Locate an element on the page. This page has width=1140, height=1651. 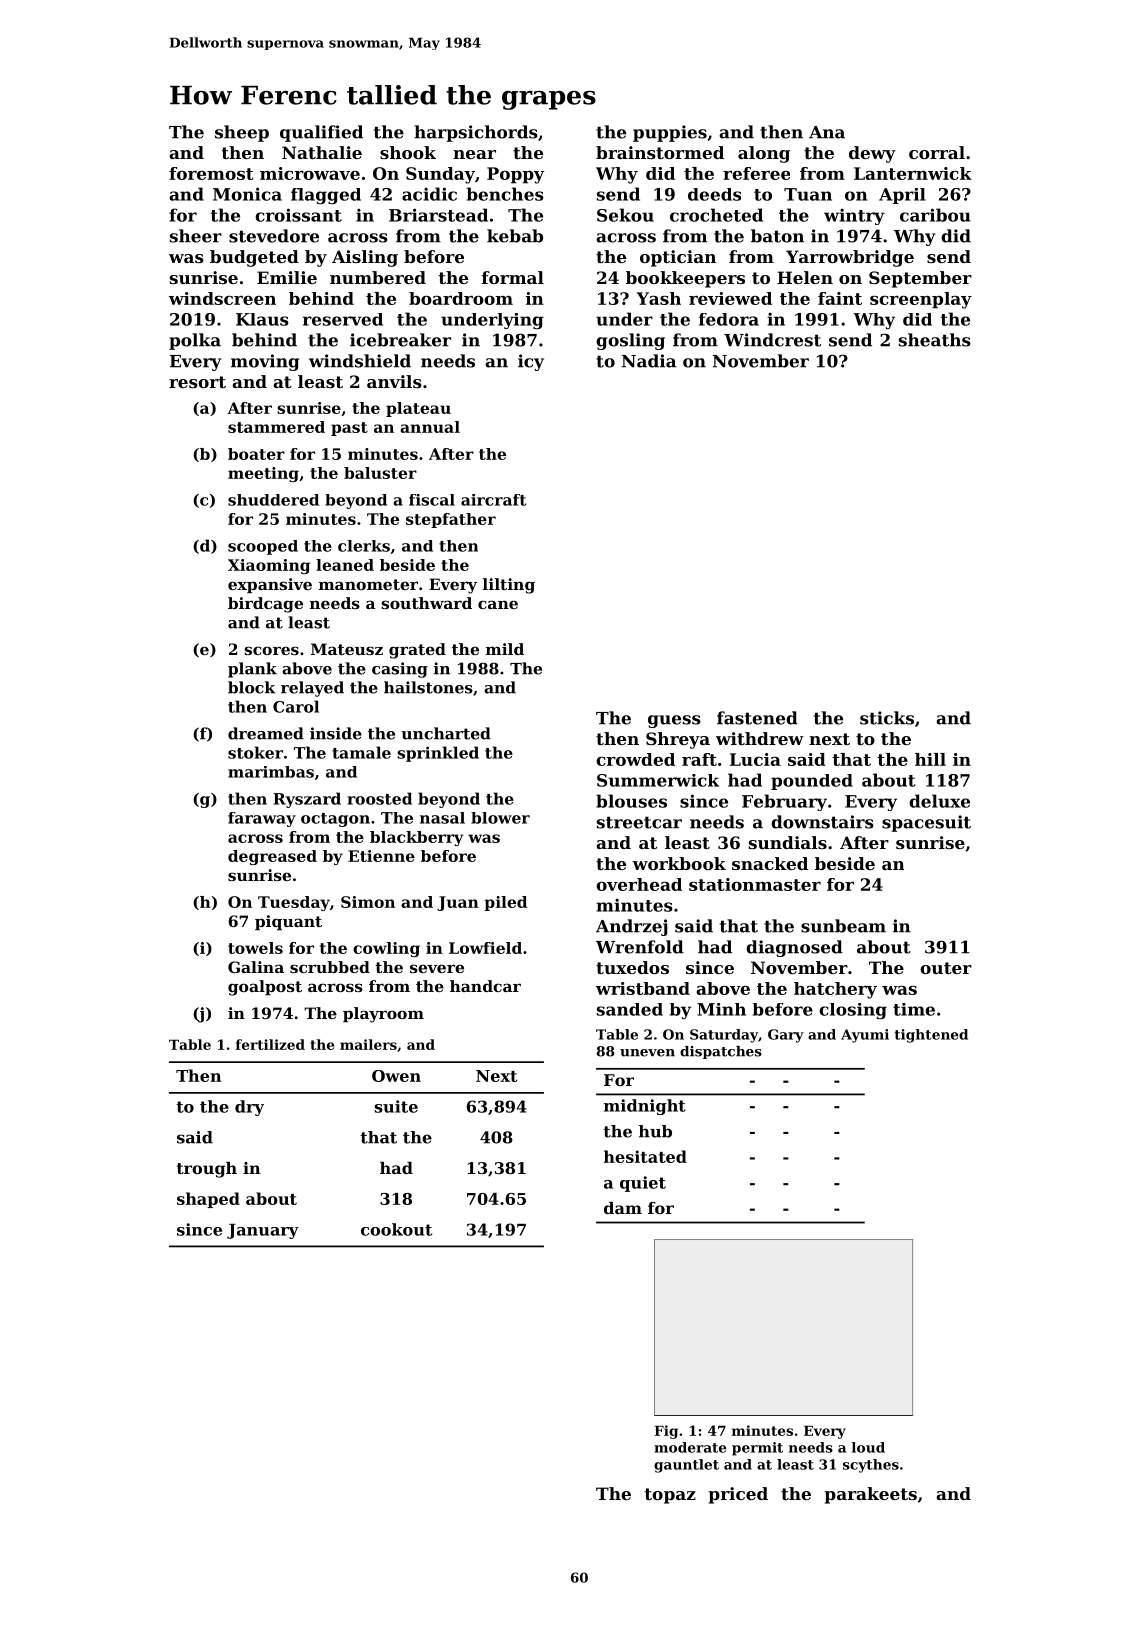
faint is located at coordinates (840, 298).
